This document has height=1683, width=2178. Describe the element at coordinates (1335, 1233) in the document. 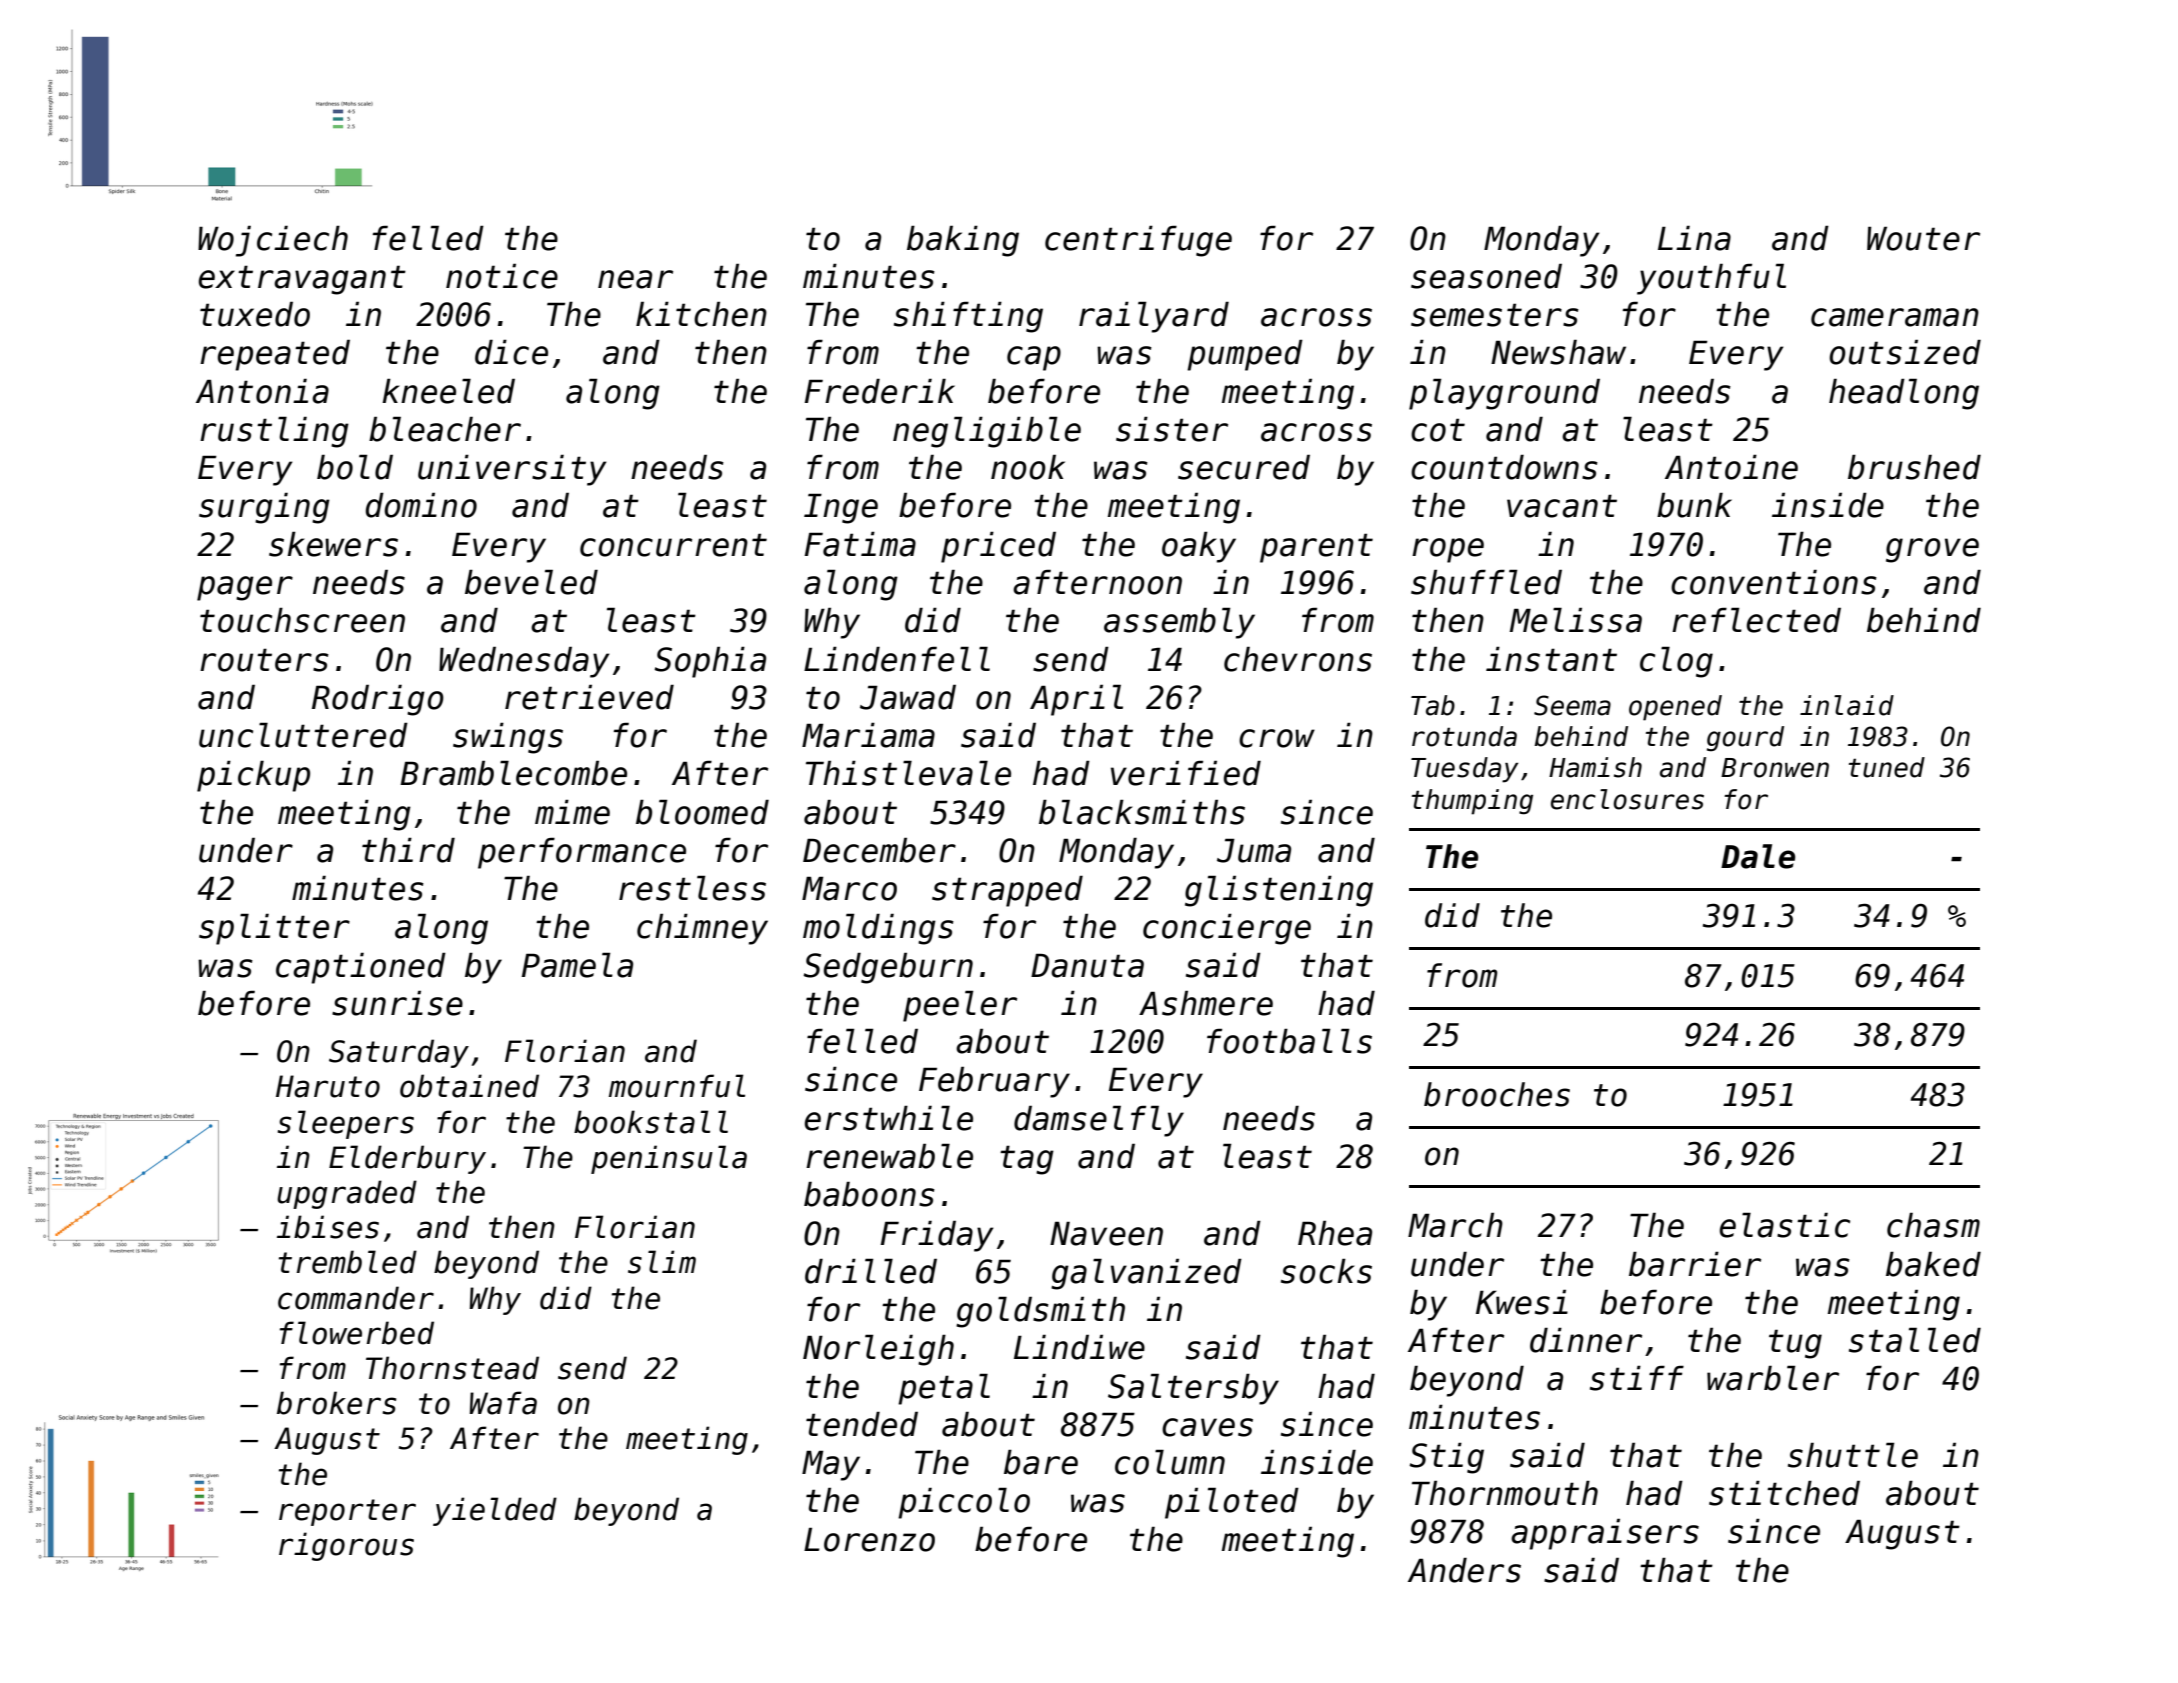

I see `Rhea` at that location.
